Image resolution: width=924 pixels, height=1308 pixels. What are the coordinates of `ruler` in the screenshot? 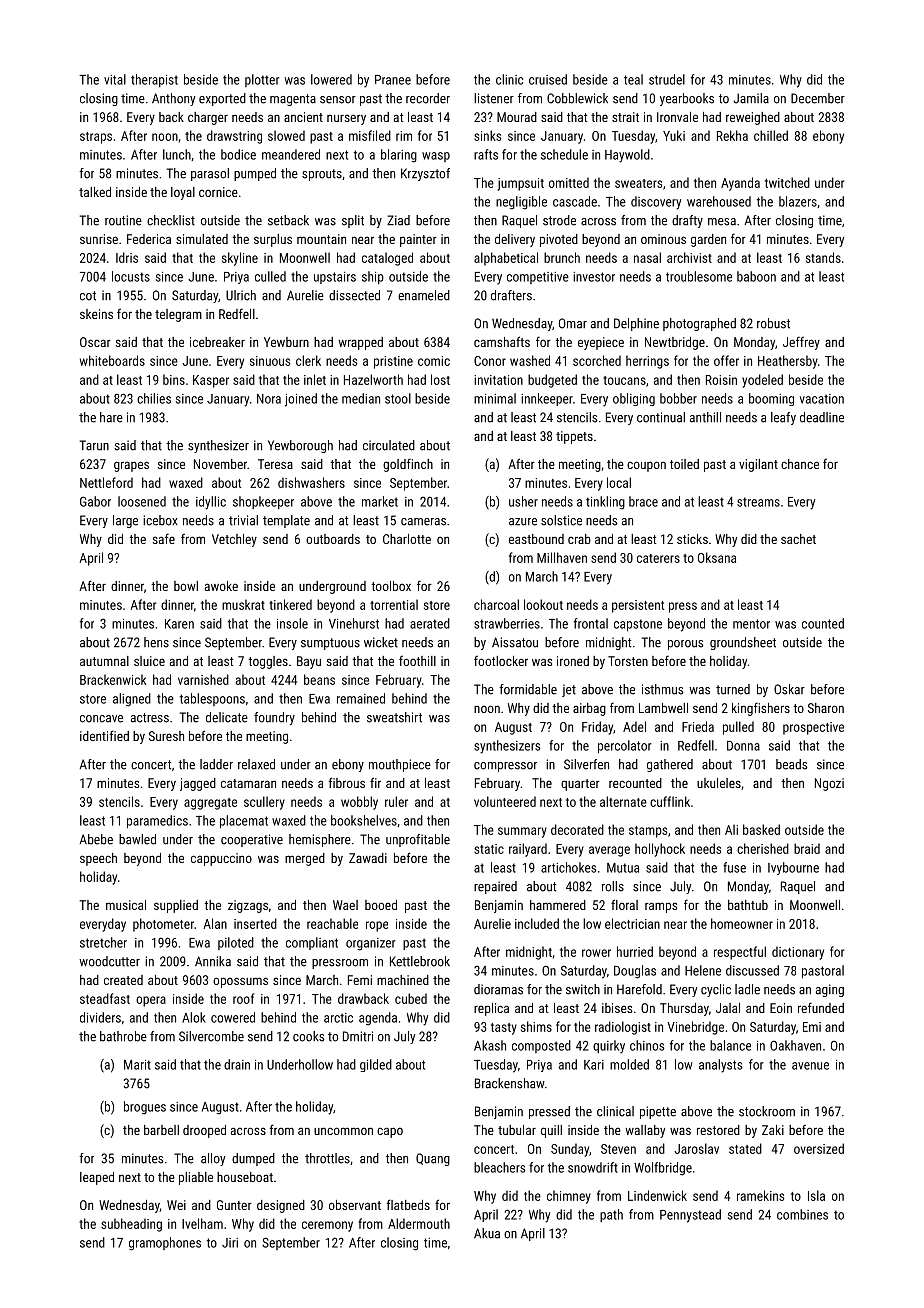 It's located at (396, 801).
